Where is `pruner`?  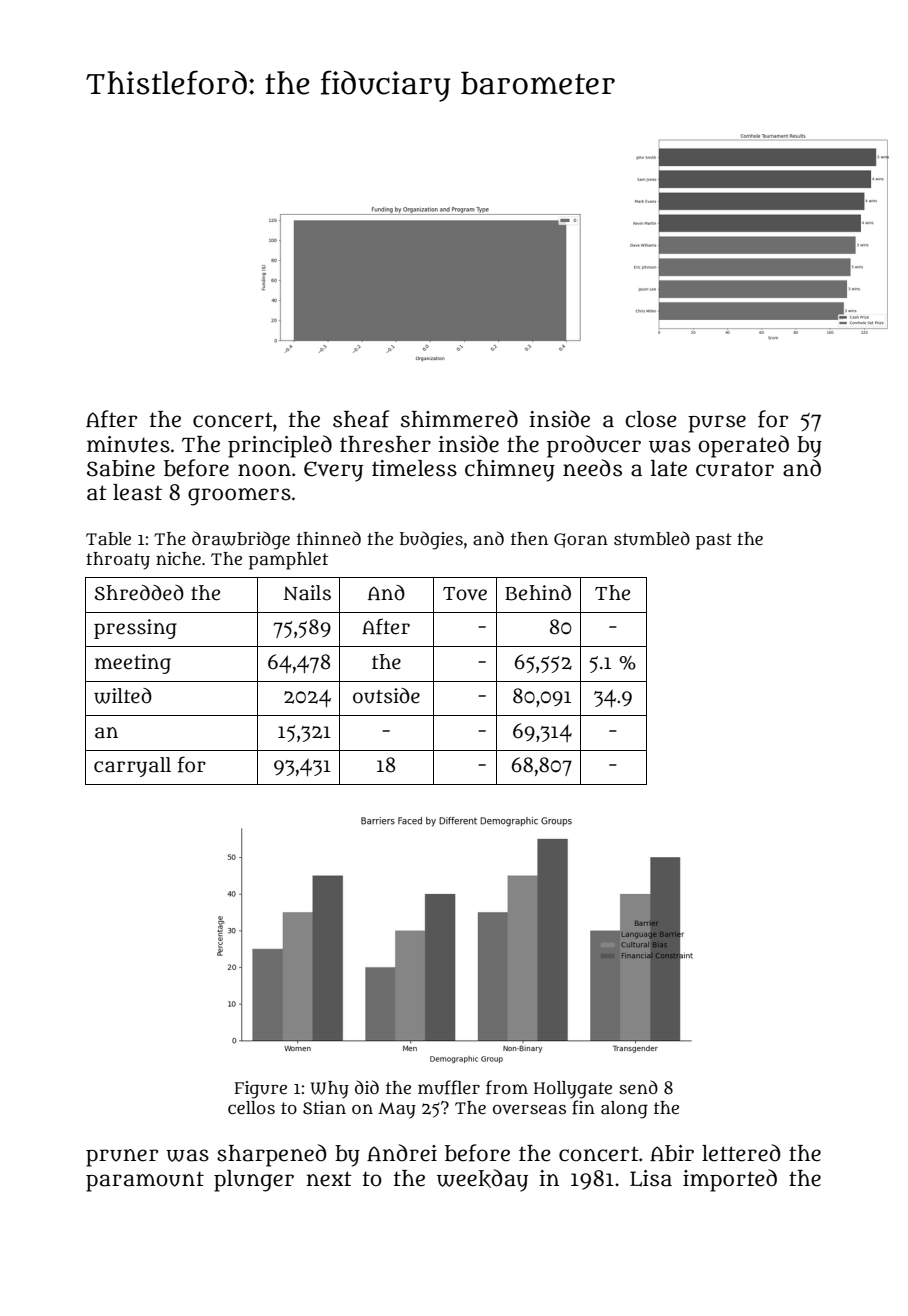
pruner is located at coordinates (122, 1158).
